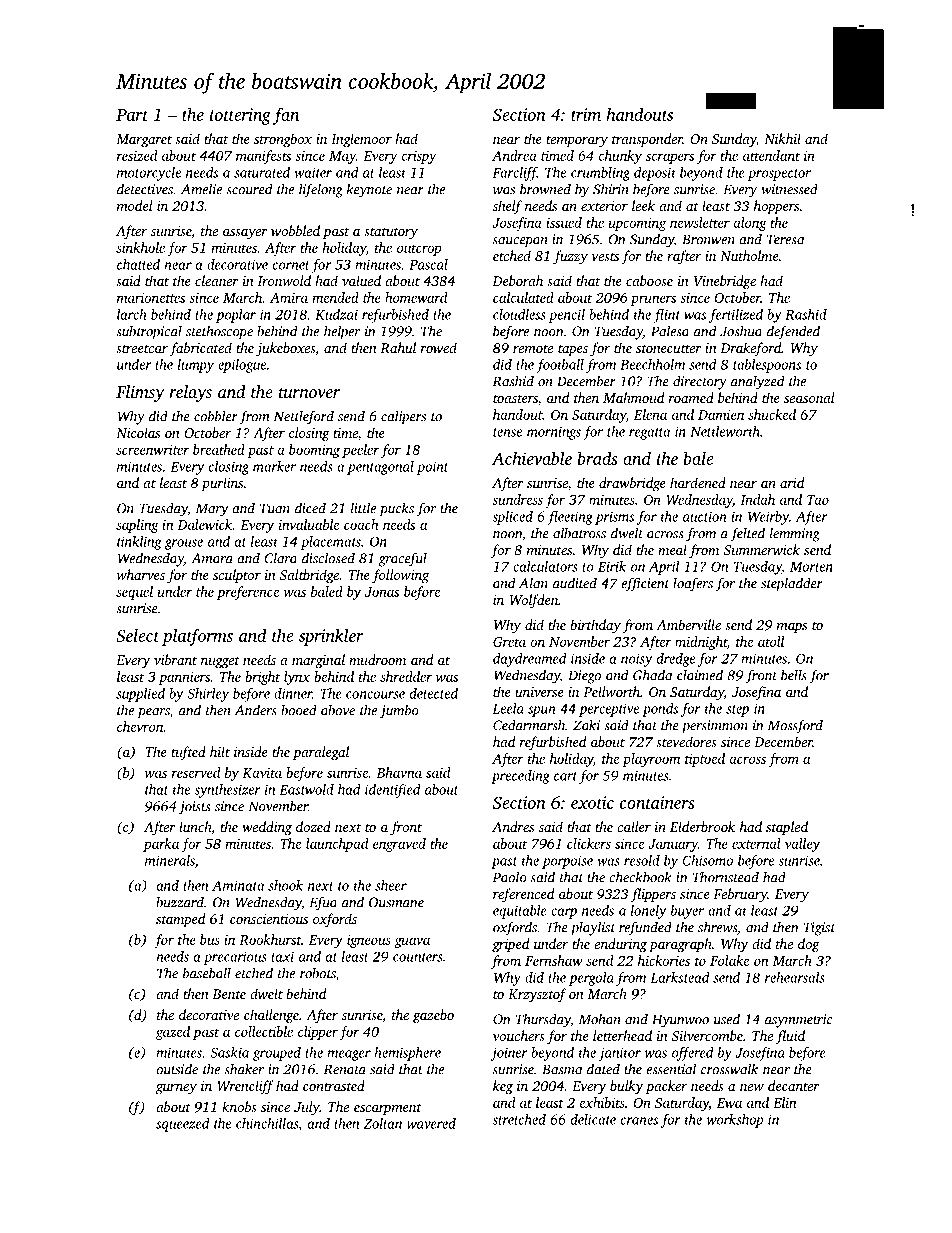 The height and width of the screenshot is (1233, 952). Describe the element at coordinates (291, 265) in the screenshot. I see `cornet` at that location.
